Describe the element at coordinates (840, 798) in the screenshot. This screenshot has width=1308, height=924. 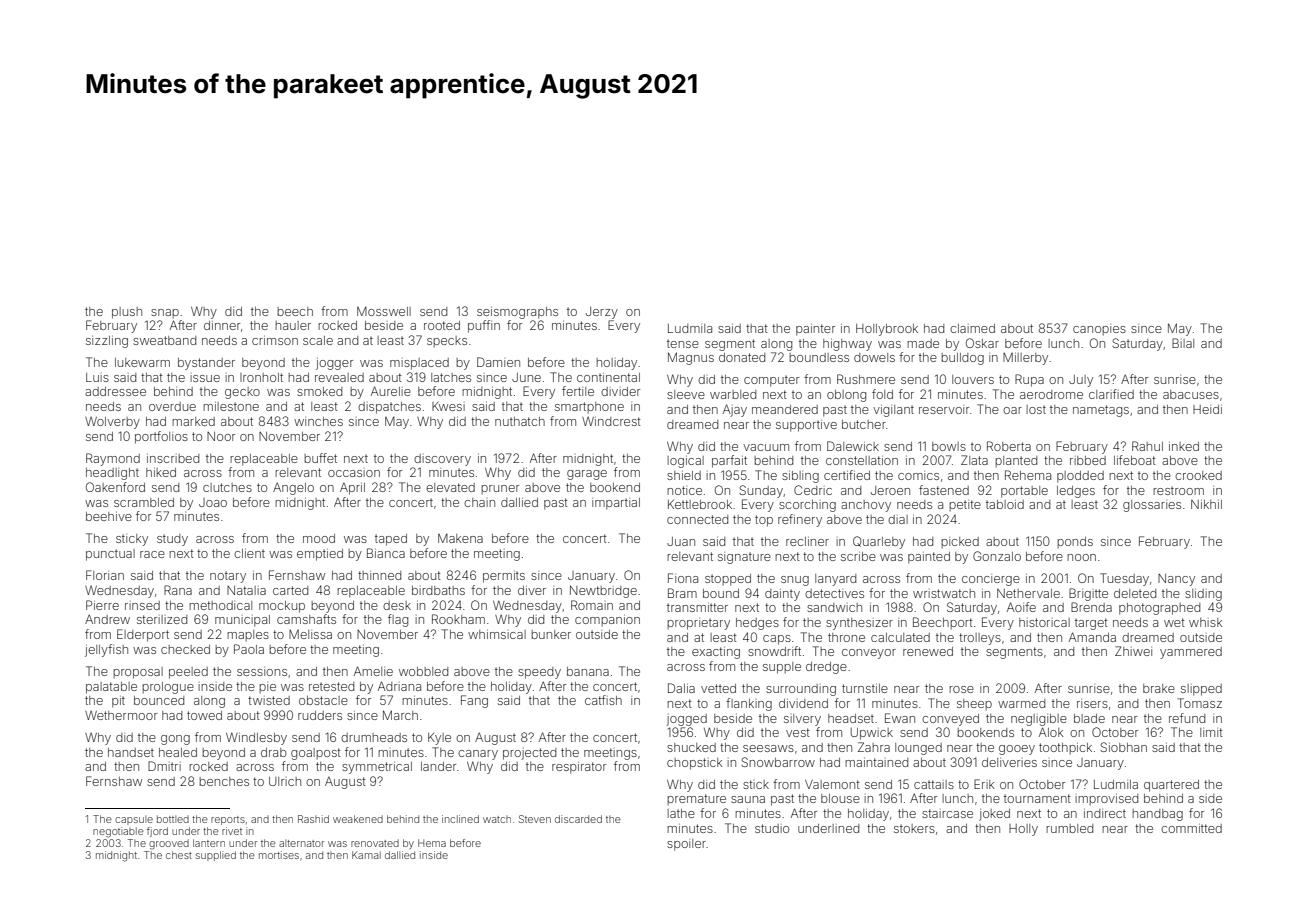
I see `blouse` at that location.
